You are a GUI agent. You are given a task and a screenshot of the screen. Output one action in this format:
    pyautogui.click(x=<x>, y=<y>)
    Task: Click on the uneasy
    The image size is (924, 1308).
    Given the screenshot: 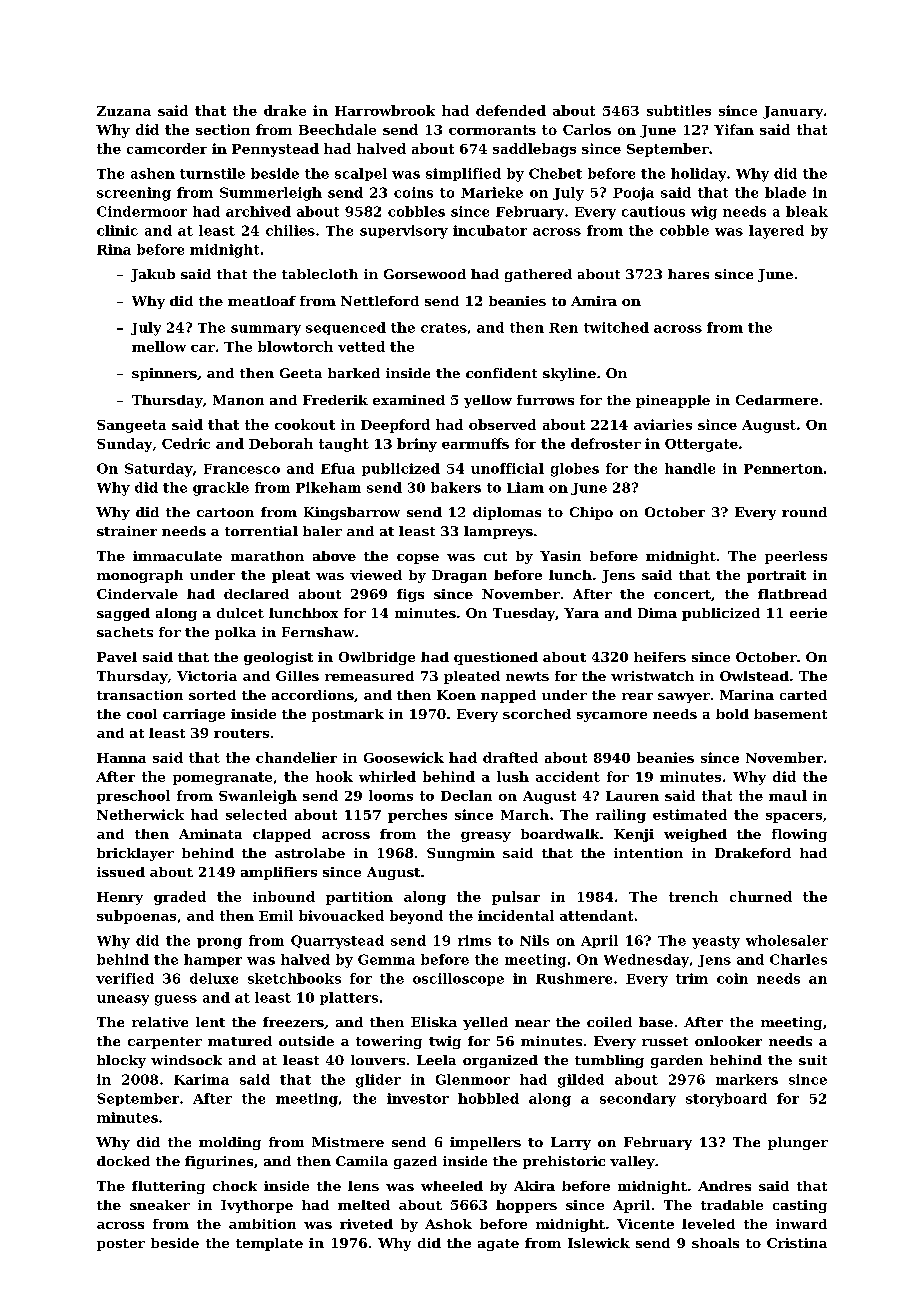 What is the action you would take?
    pyautogui.click(x=123, y=1000)
